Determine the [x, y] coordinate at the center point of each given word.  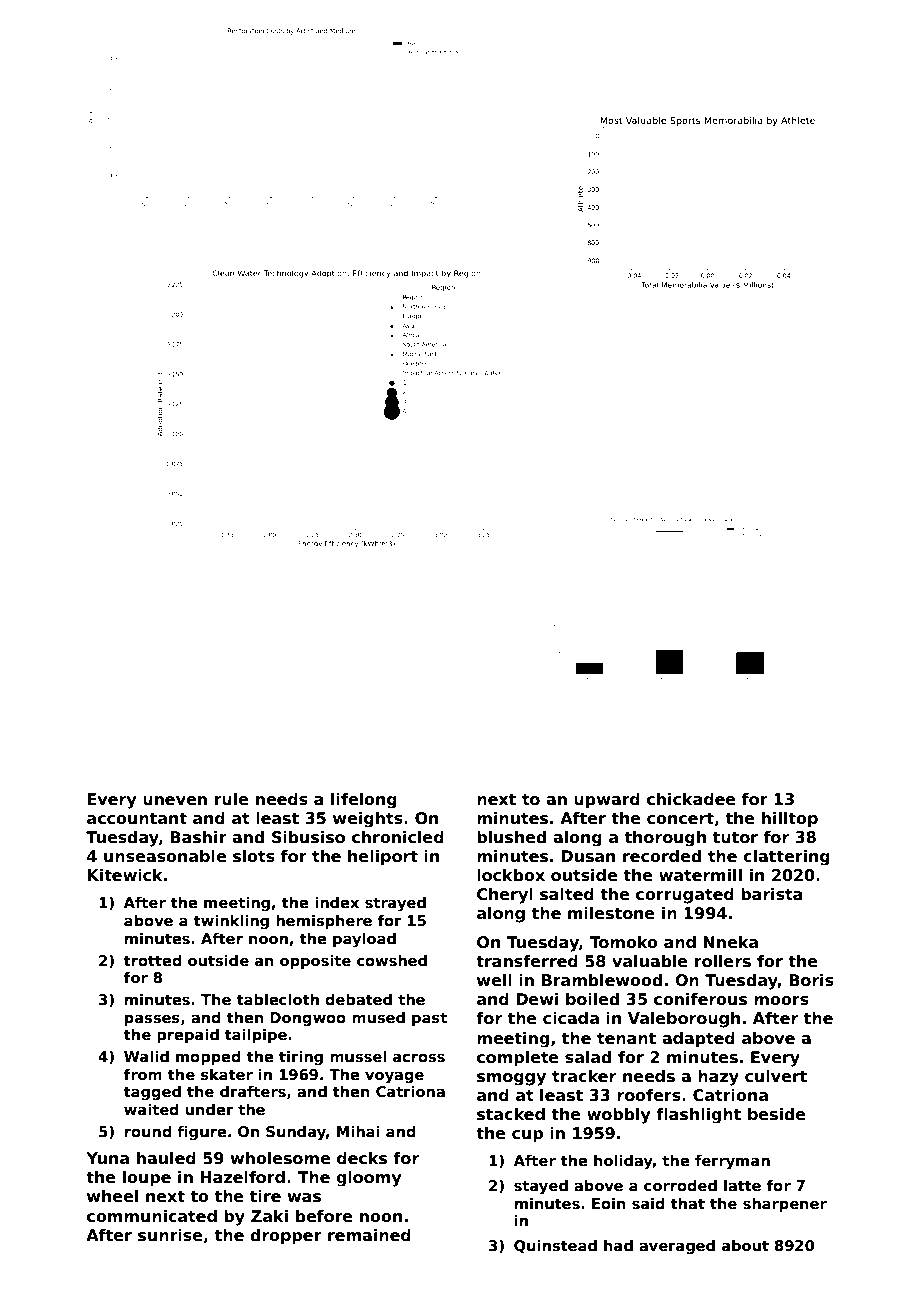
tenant [626, 1039]
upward [607, 801]
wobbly [618, 1116]
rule [232, 799]
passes [152, 1020]
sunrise [170, 1235]
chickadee [691, 799]
